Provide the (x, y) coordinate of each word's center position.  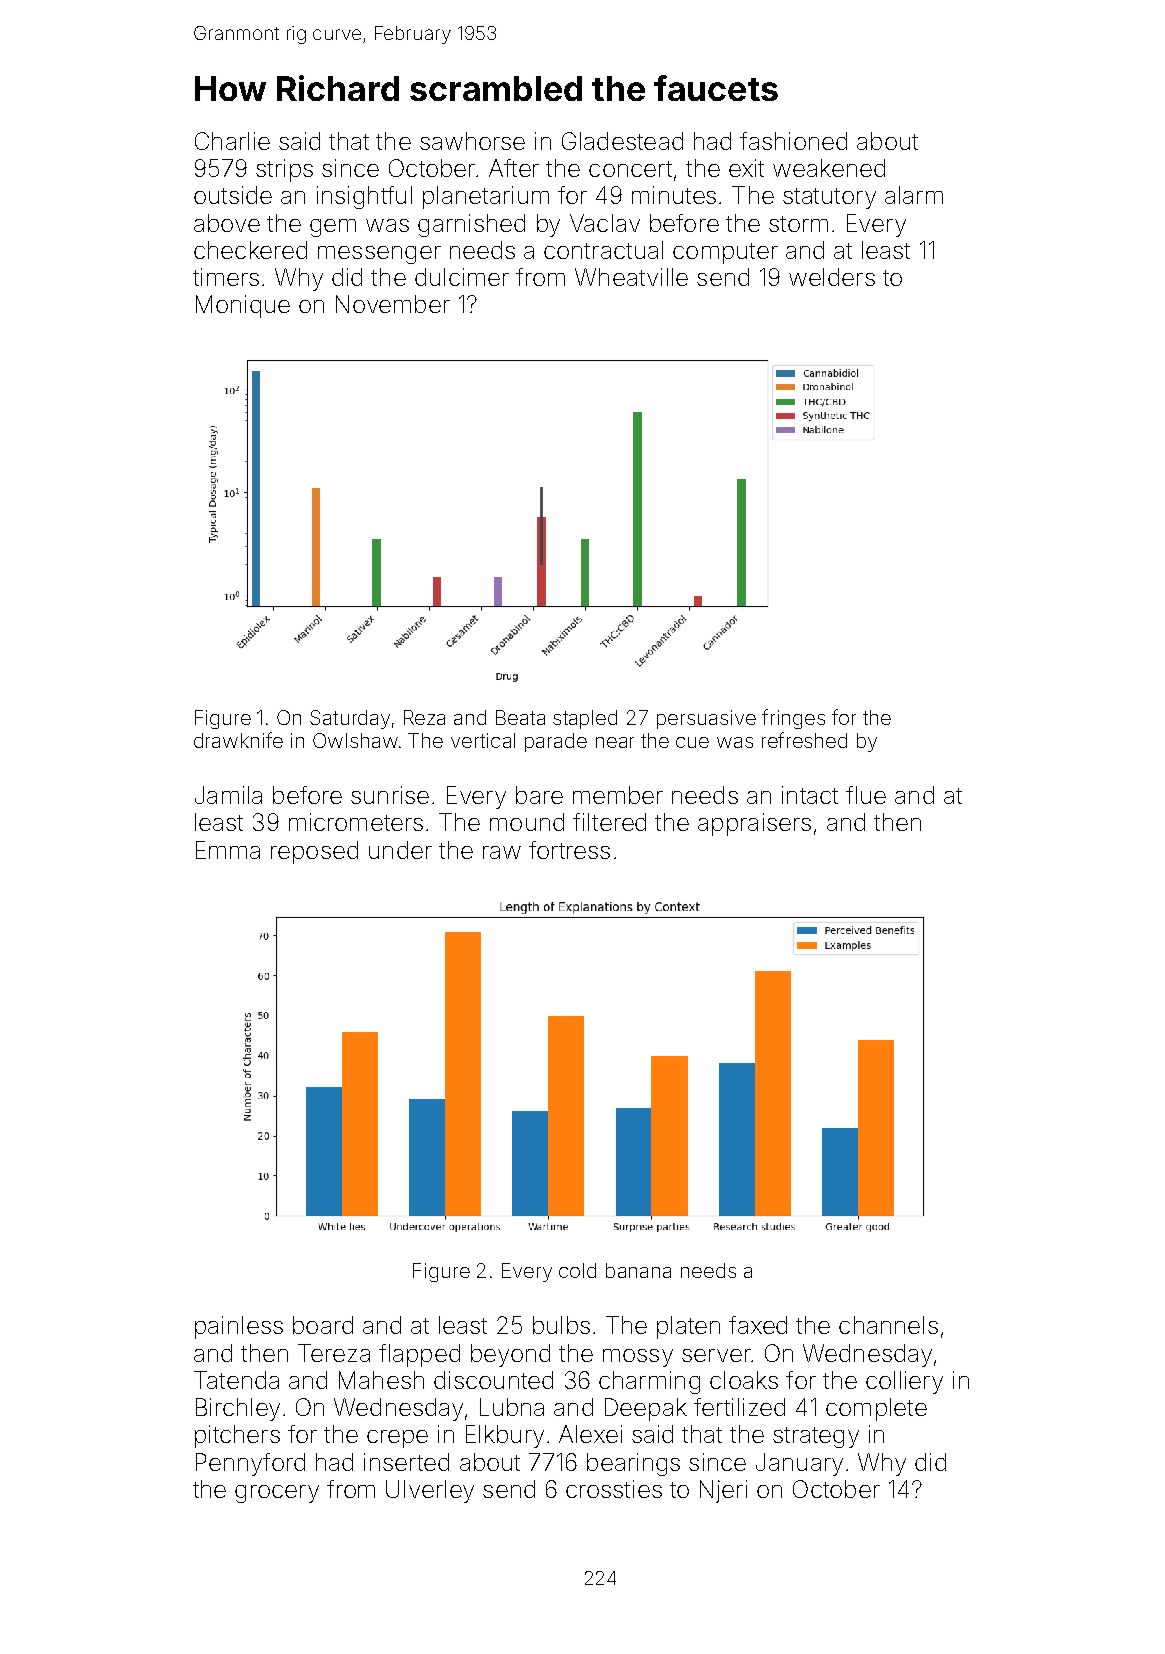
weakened (829, 168)
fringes (793, 719)
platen (688, 1327)
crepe (397, 1439)
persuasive (706, 719)
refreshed (804, 740)
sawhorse (472, 141)
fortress (569, 850)
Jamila (228, 795)
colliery (904, 1382)
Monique (243, 306)
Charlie (232, 141)
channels (888, 1325)
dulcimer (462, 277)
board (323, 1325)
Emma (228, 850)
